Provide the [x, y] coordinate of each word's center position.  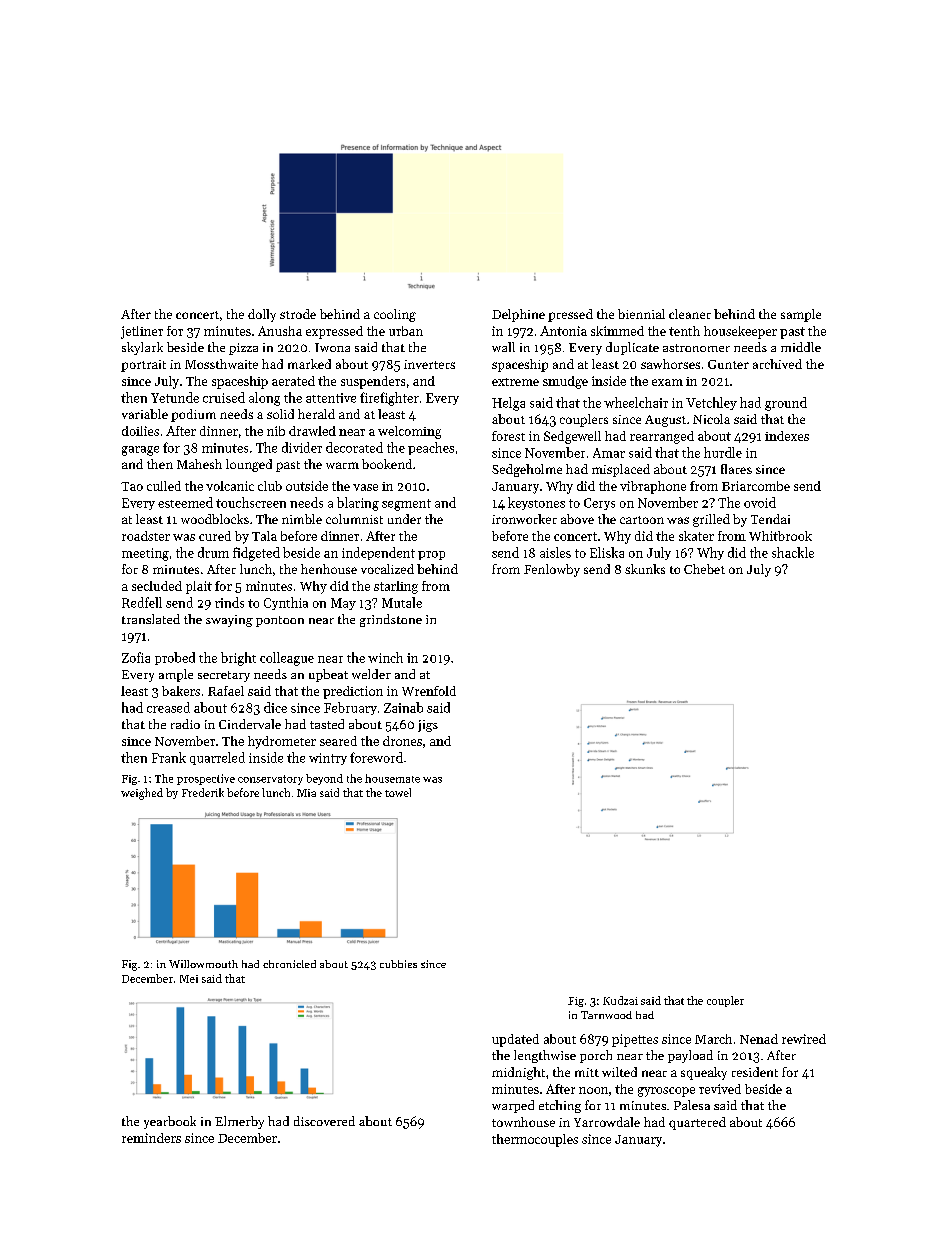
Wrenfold [429, 691]
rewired [804, 1039]
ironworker [524, 519]
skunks [645, 569]
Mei [189, 979]
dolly [262, 315]
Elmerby [239, 1122]
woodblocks [215, 519]
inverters [429, 364]
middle [801, 347]
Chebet [704, 569]
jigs [428, 726]
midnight [518, 1073]
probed [175, 658]
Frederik [203, 792]
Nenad [759, 1039]
